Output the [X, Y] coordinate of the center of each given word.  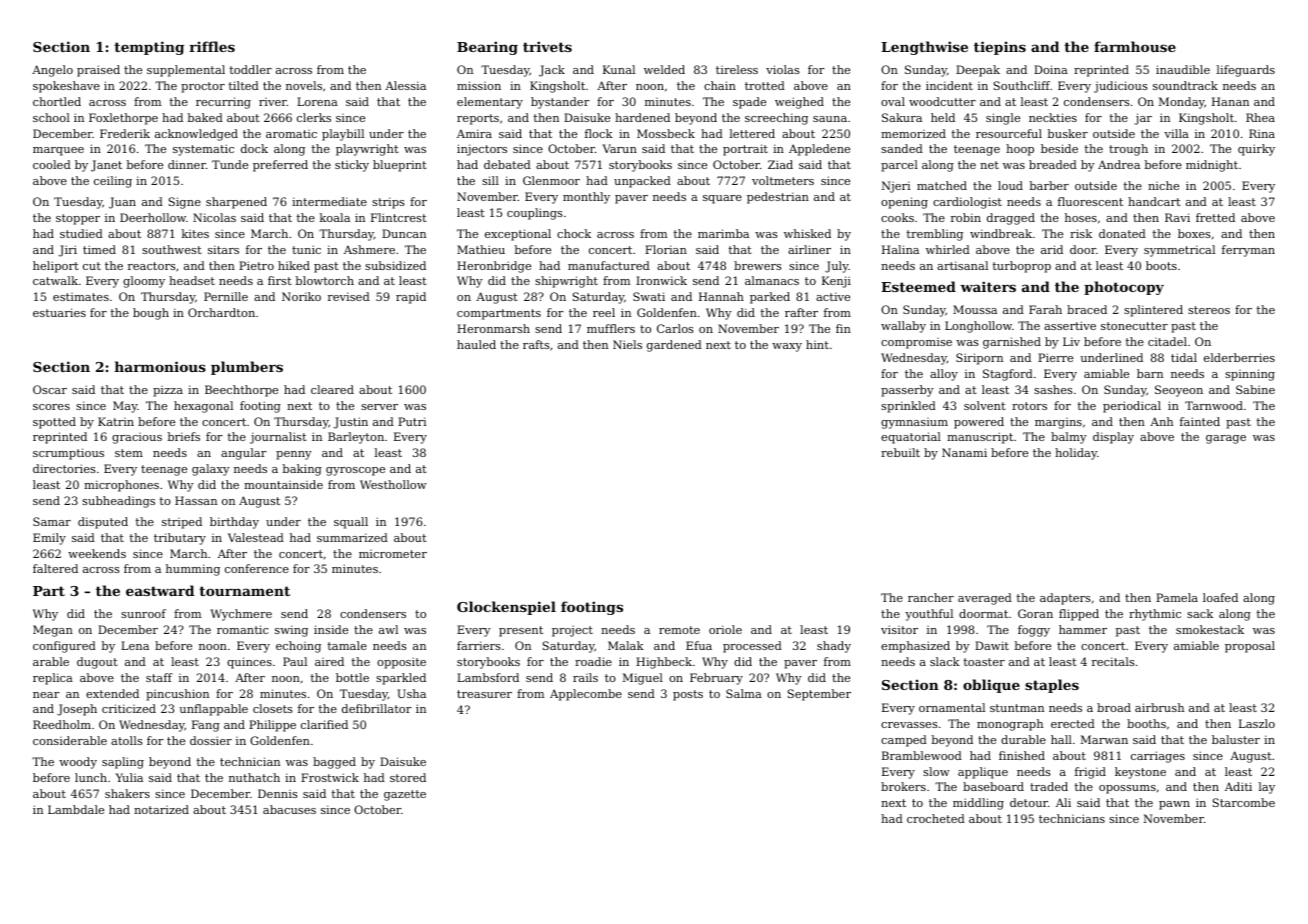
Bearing [487, 48]
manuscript [980, 438]
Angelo [52, 71]
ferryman [1248, 251]
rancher [931, 597]
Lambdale [76, 809]
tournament [244, 591]
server [379, 407]
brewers [758, 265]
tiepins [1000, 48]
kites [195, 233]
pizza [168, 391]
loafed [1220, 597]
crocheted [936, 818]
